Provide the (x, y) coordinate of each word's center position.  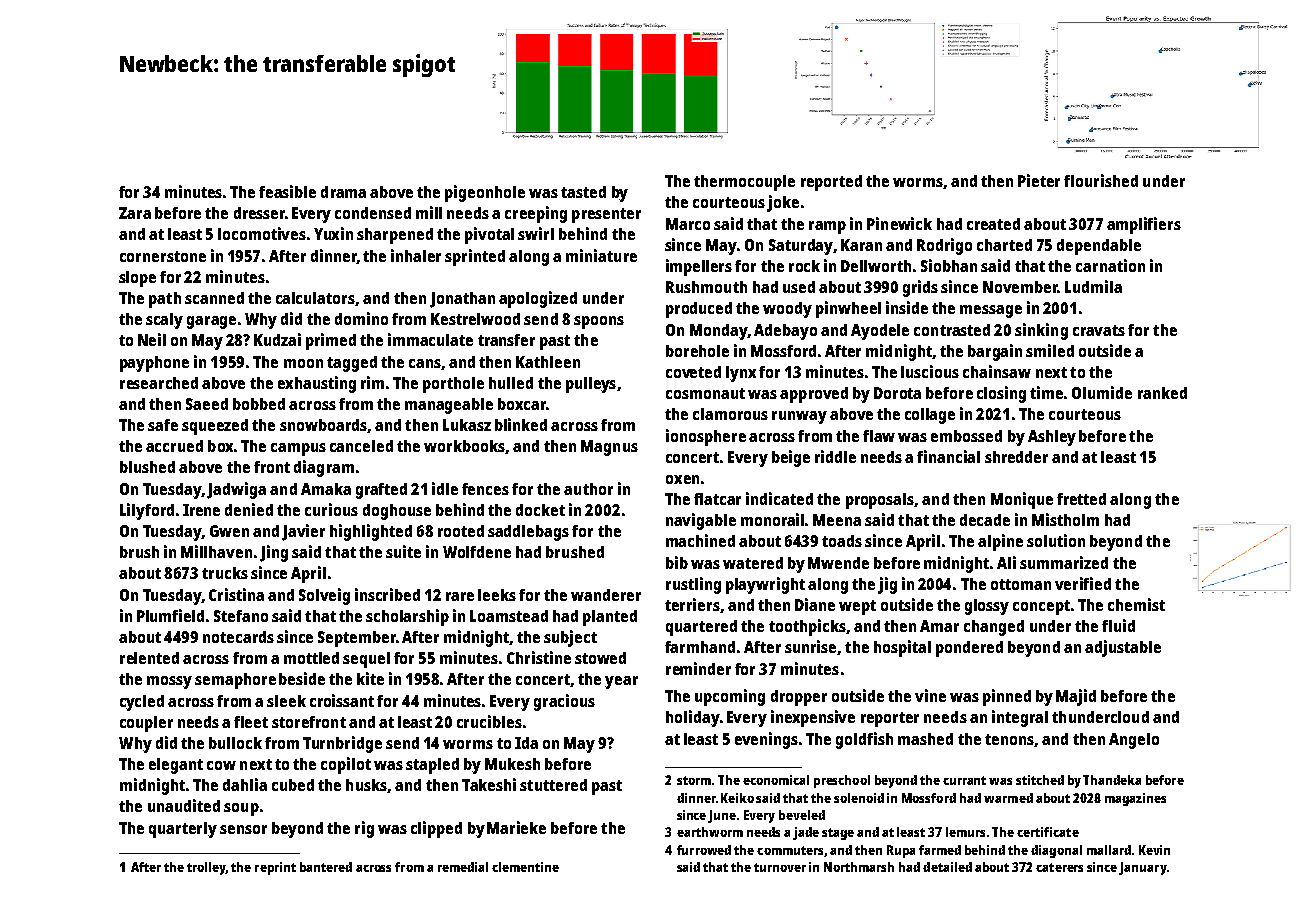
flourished (1101, 180)
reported (831, 183)
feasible (287, 191)
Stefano (241, 616)
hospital (902, 648)
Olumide (1102, 392)
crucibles (489, 721)
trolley (206, 868)
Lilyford (147, 511)
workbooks (465, 447)
